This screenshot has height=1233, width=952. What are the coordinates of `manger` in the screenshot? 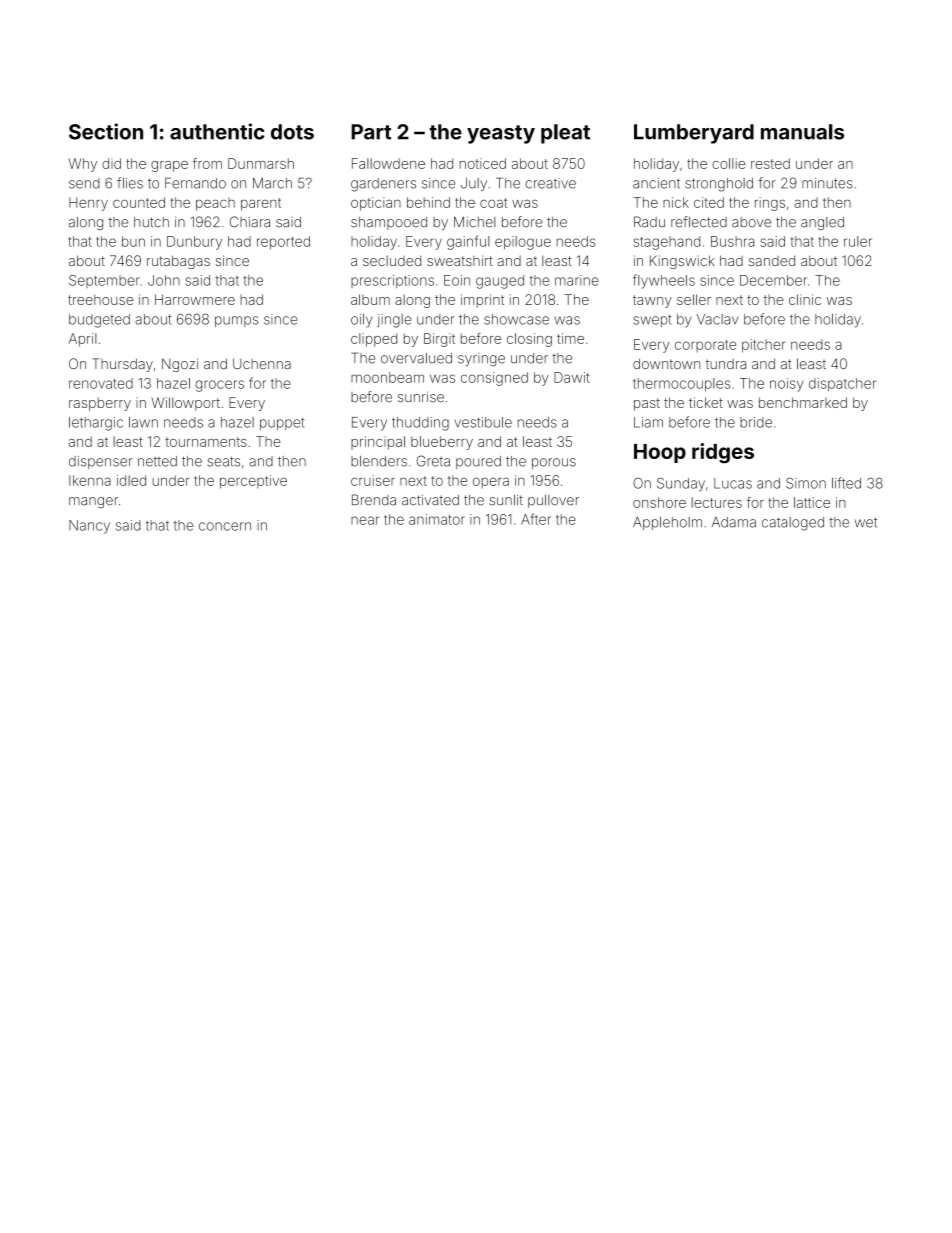 It's located at (93, 502).
